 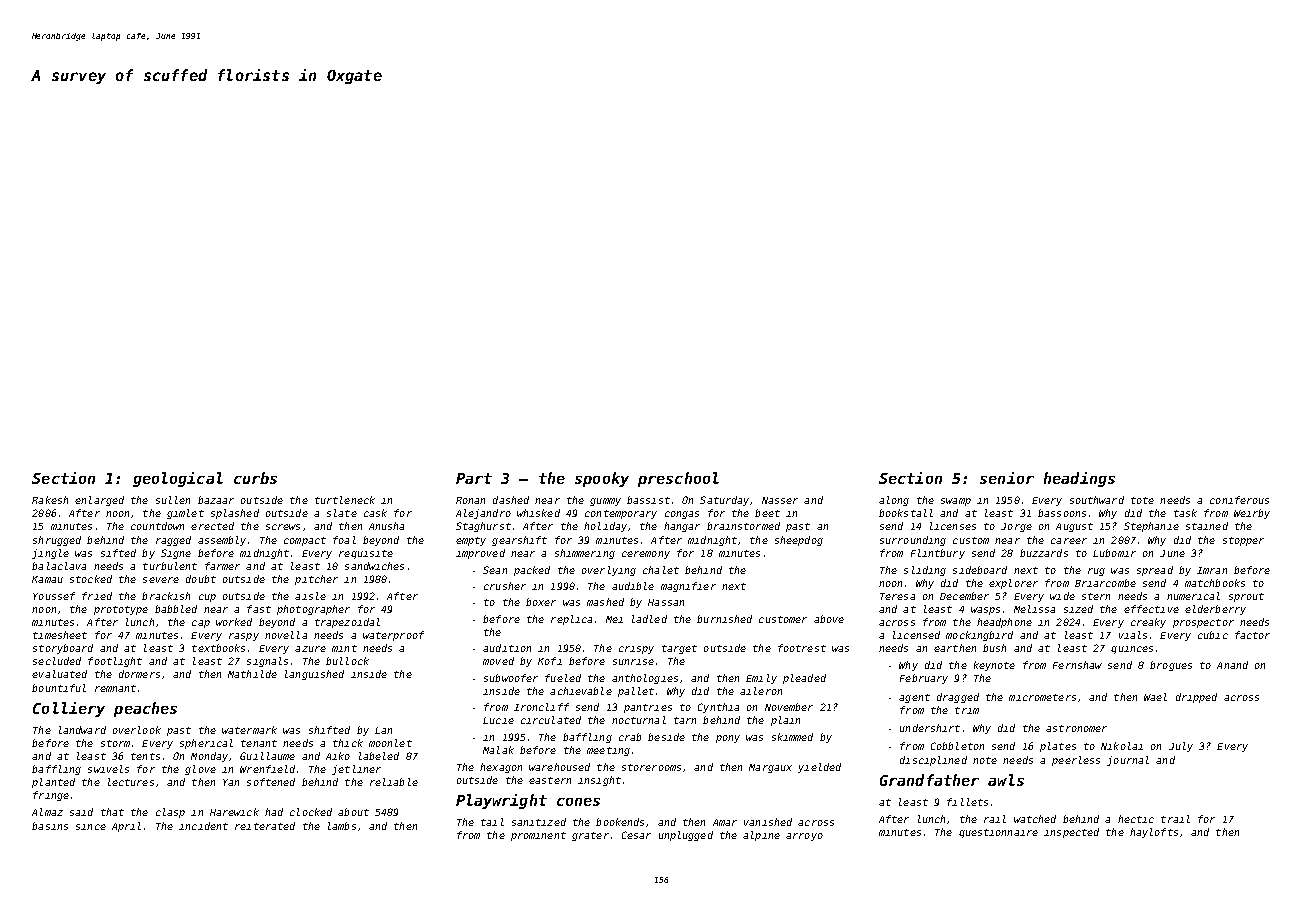 I want to click on spooky, so click(x=602, y=479).
